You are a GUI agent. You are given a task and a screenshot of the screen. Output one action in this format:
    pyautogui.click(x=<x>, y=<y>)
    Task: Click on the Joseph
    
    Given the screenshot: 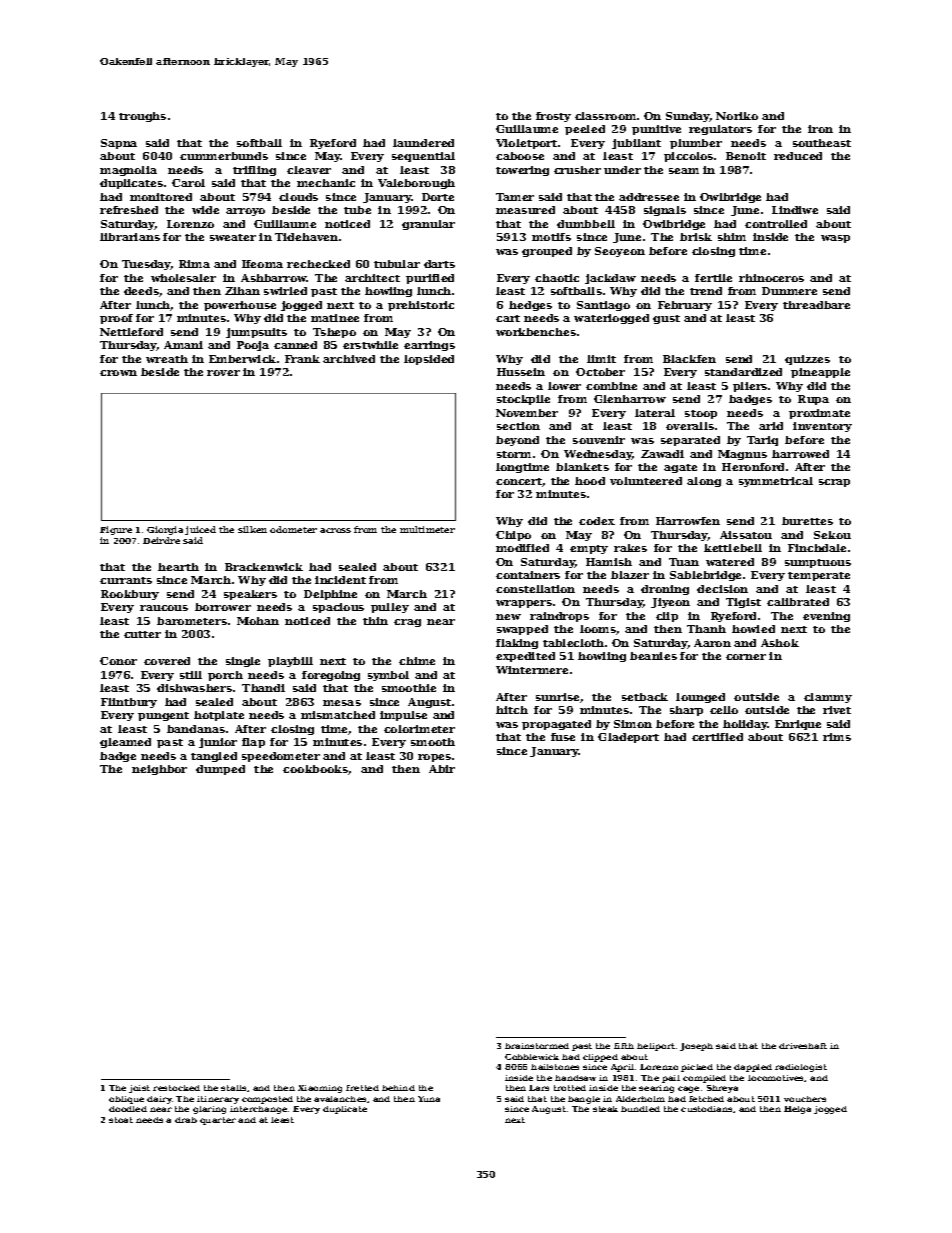 What is the action you would take?
    pyautogui.click(x=696, y=1047)
